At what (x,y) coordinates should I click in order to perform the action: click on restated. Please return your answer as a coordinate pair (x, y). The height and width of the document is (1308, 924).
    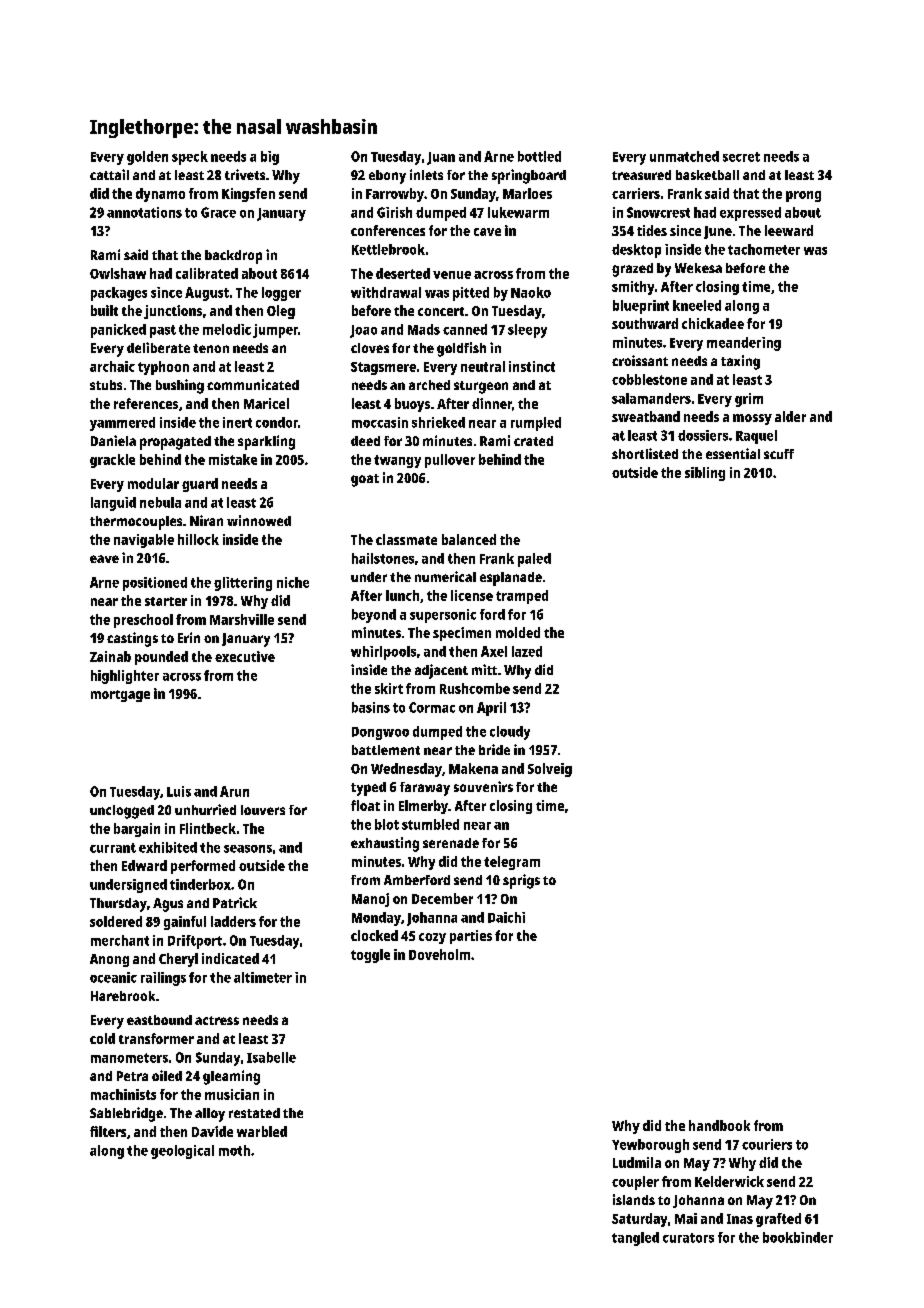
    Looking at the image, I should click on (254, 1113).
